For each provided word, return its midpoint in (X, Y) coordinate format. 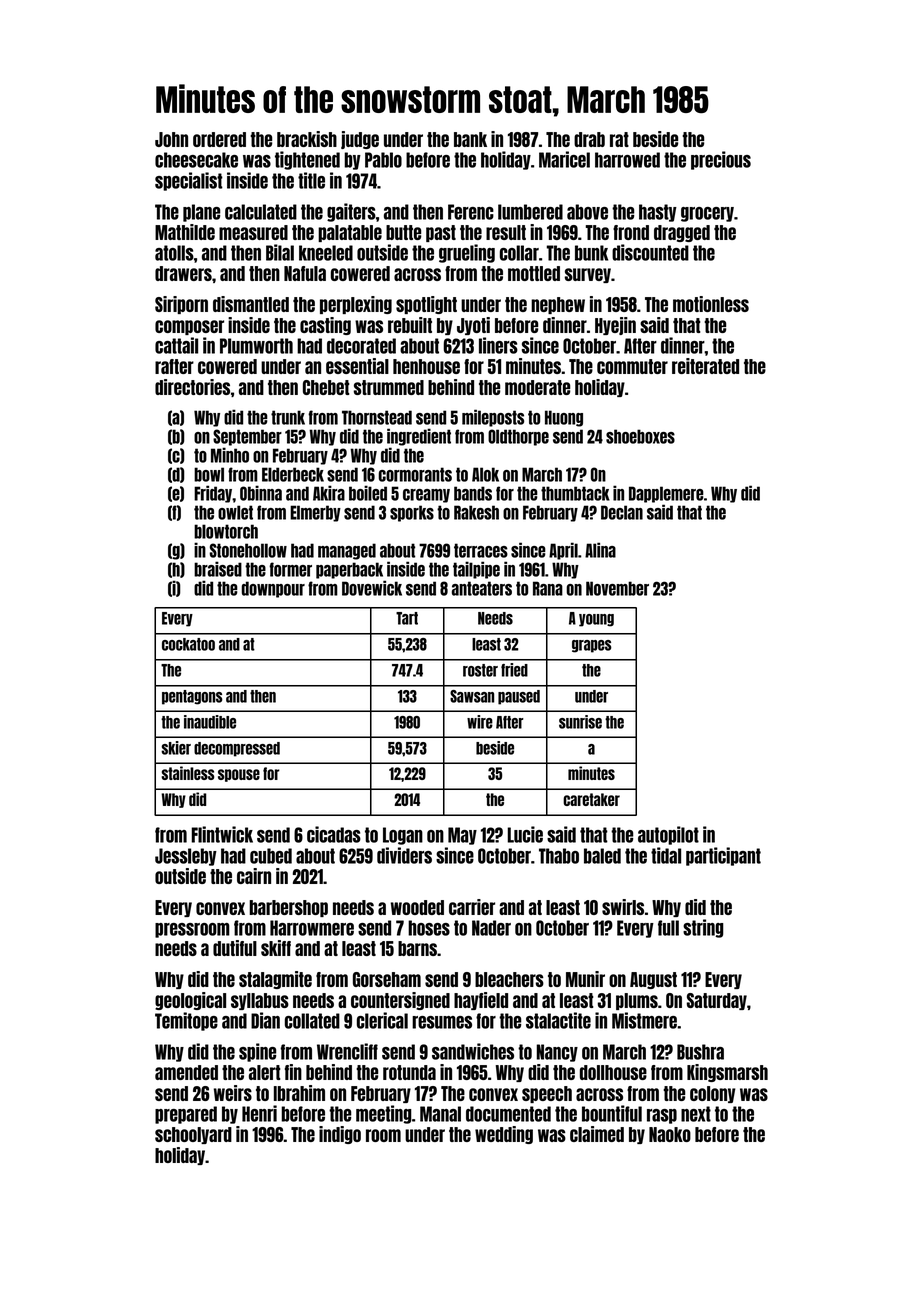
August (653, 980)
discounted (650, 252)
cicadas (334, 834)
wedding (504, 1135)
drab (589, 139)
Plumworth (256, 346)
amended (186, 1072)
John (171, 139)
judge (360, 140)
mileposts (493, 418)
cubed (271, 856)
